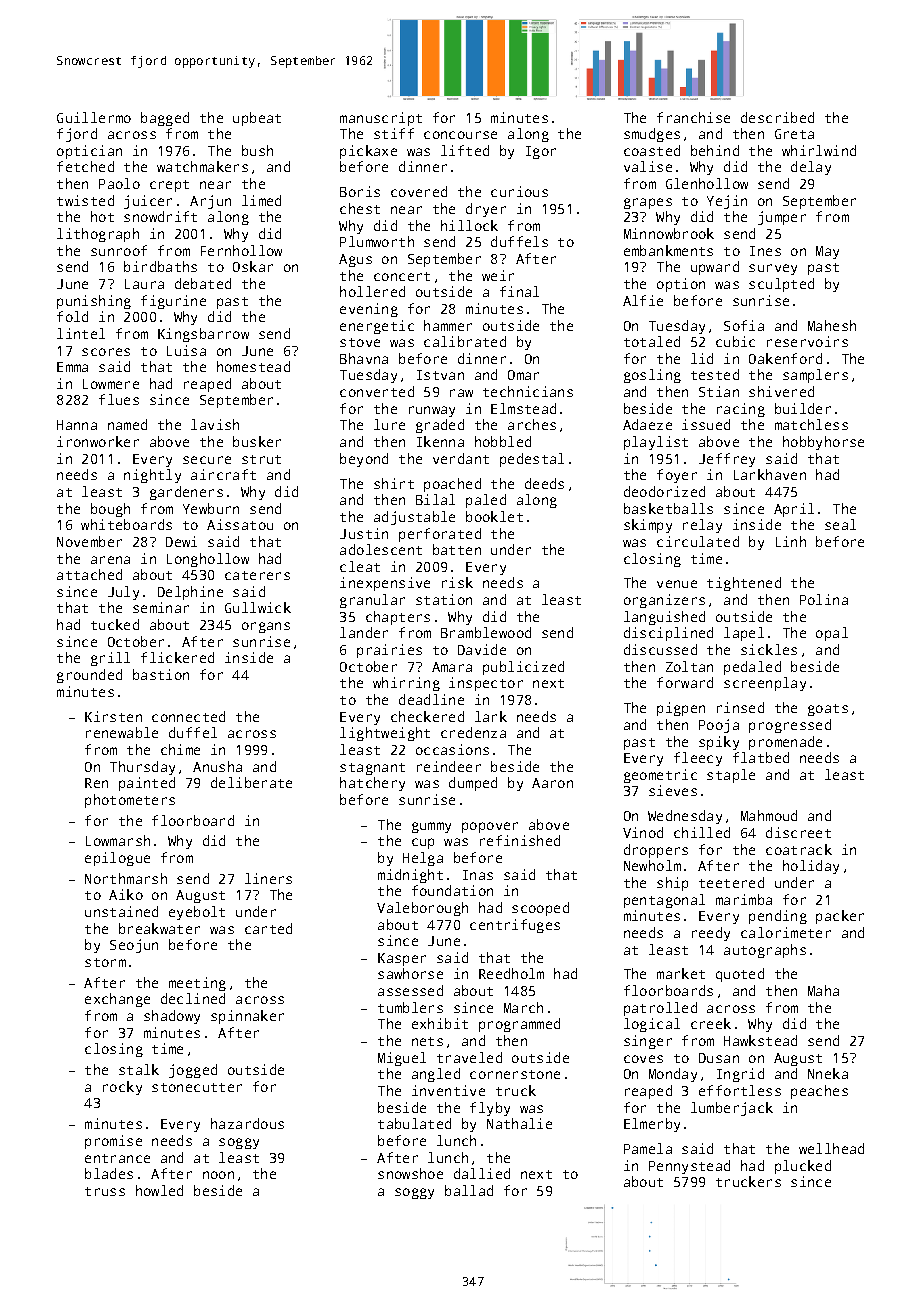 Image resolution: width=924 pixels, height=1308 pixels. I want to click on hobbyhorse, so click(823, 443).
